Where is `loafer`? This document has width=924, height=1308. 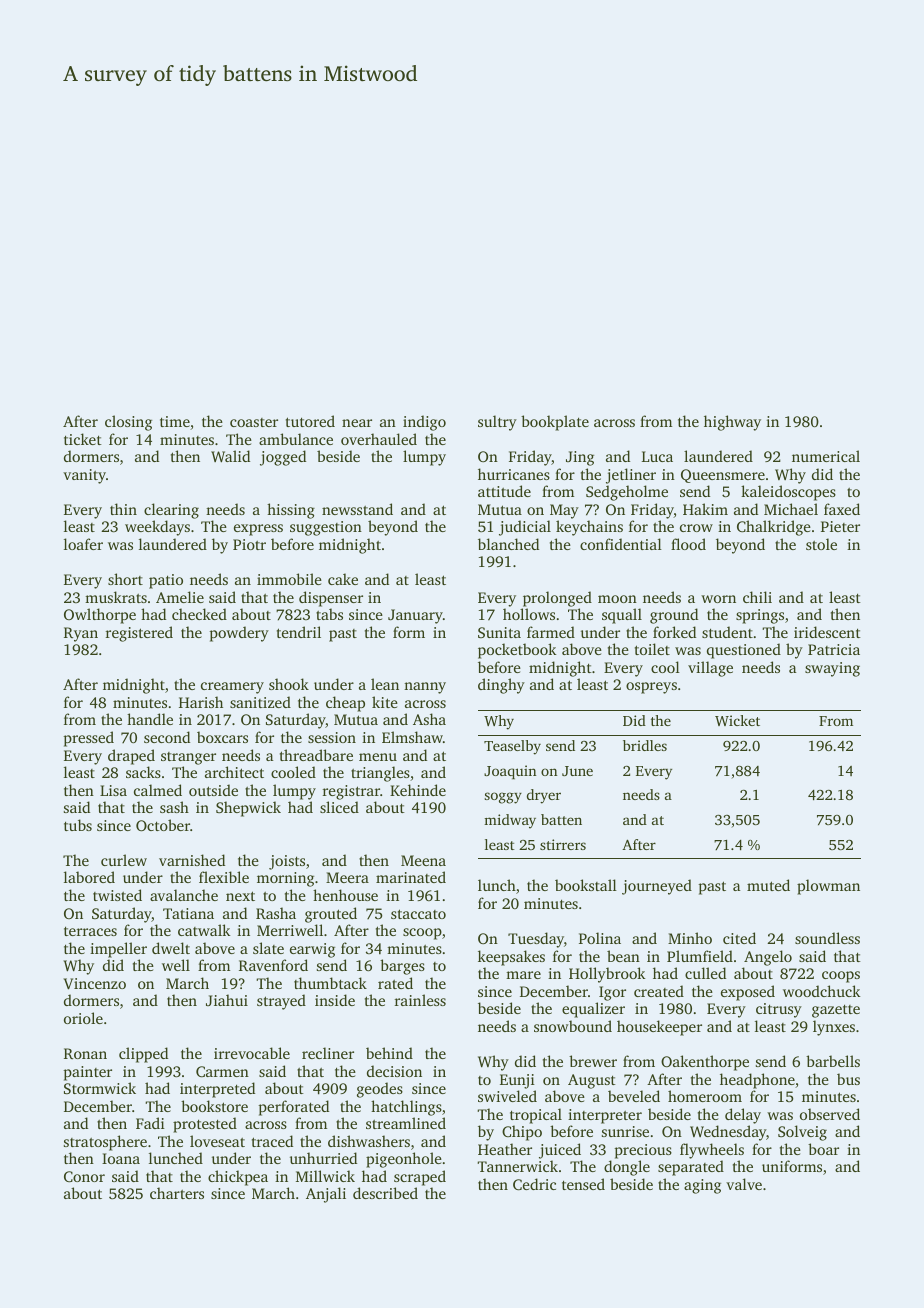
loafer is located at coordinates (83, 544).
